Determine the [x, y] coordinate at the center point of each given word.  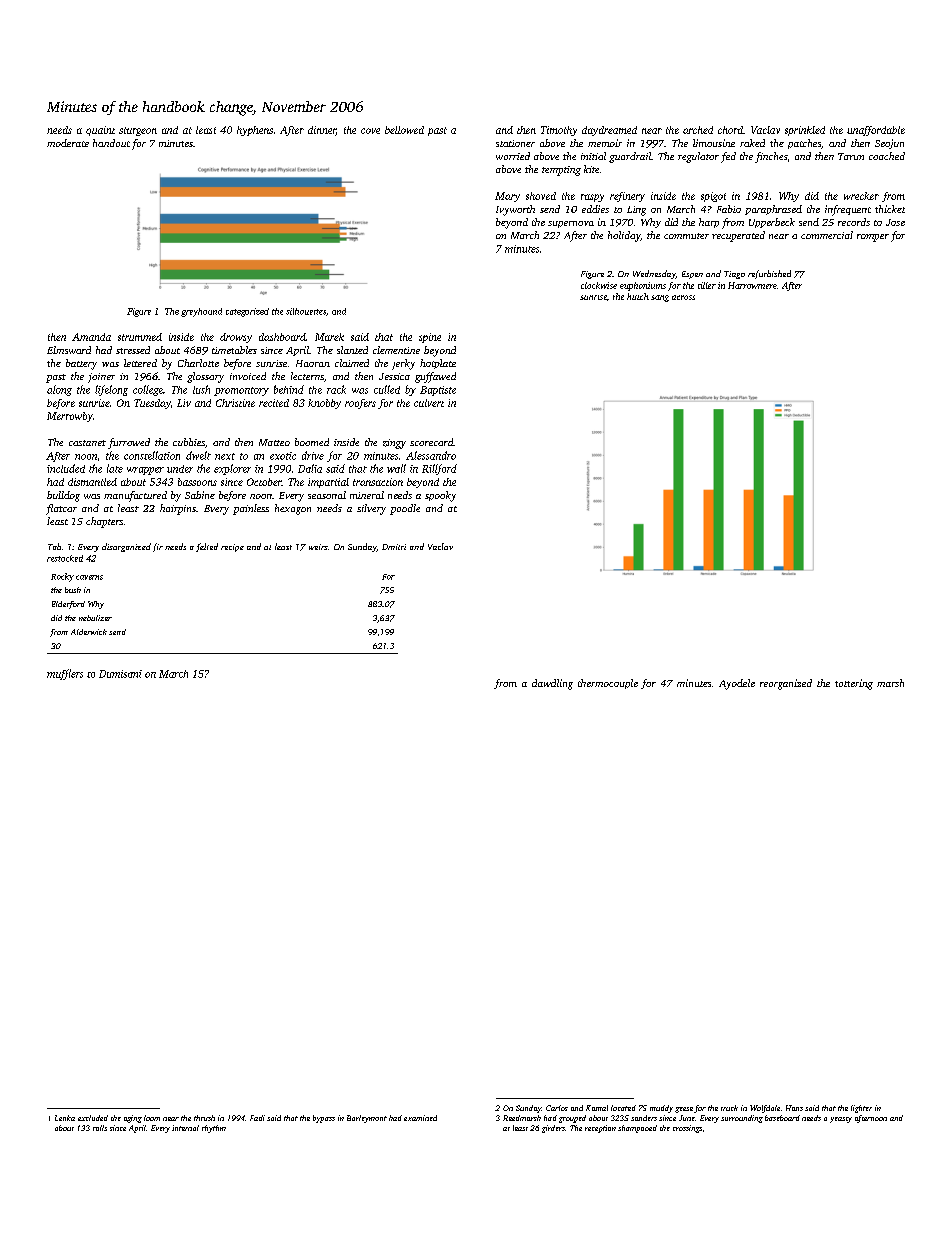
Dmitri [394, 547]
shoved [541, 196]
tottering [854, 684]
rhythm [214, 1129]
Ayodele [737, 684]
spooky [440, 496]
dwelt [198, 455]
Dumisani [120, 674]
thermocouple [608, 684]
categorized [247, 312]
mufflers [65, 674]
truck [729, 1108]
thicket [890, 209]
